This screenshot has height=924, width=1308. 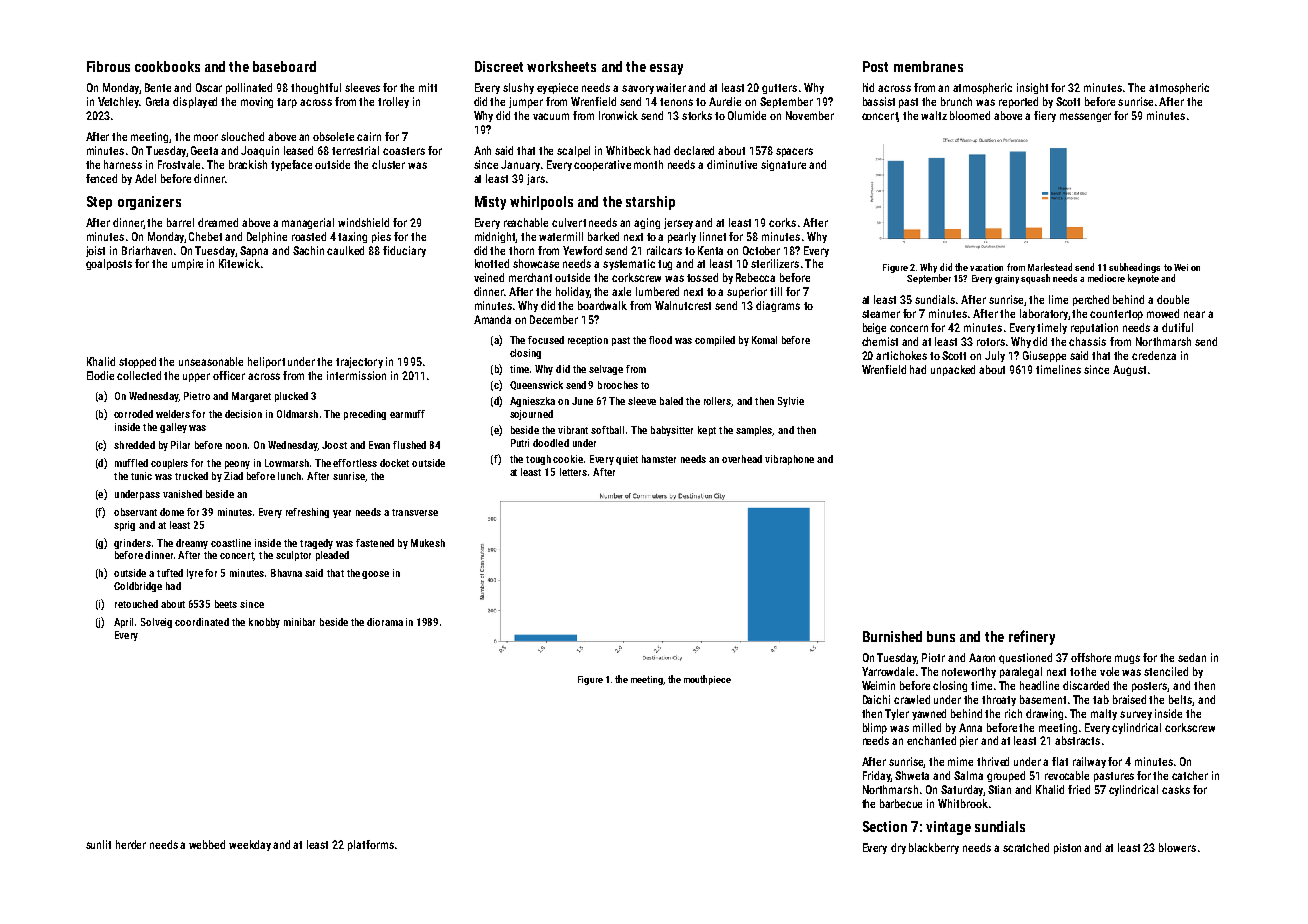 I want to click on platforms, so click(x=371, y=845).
